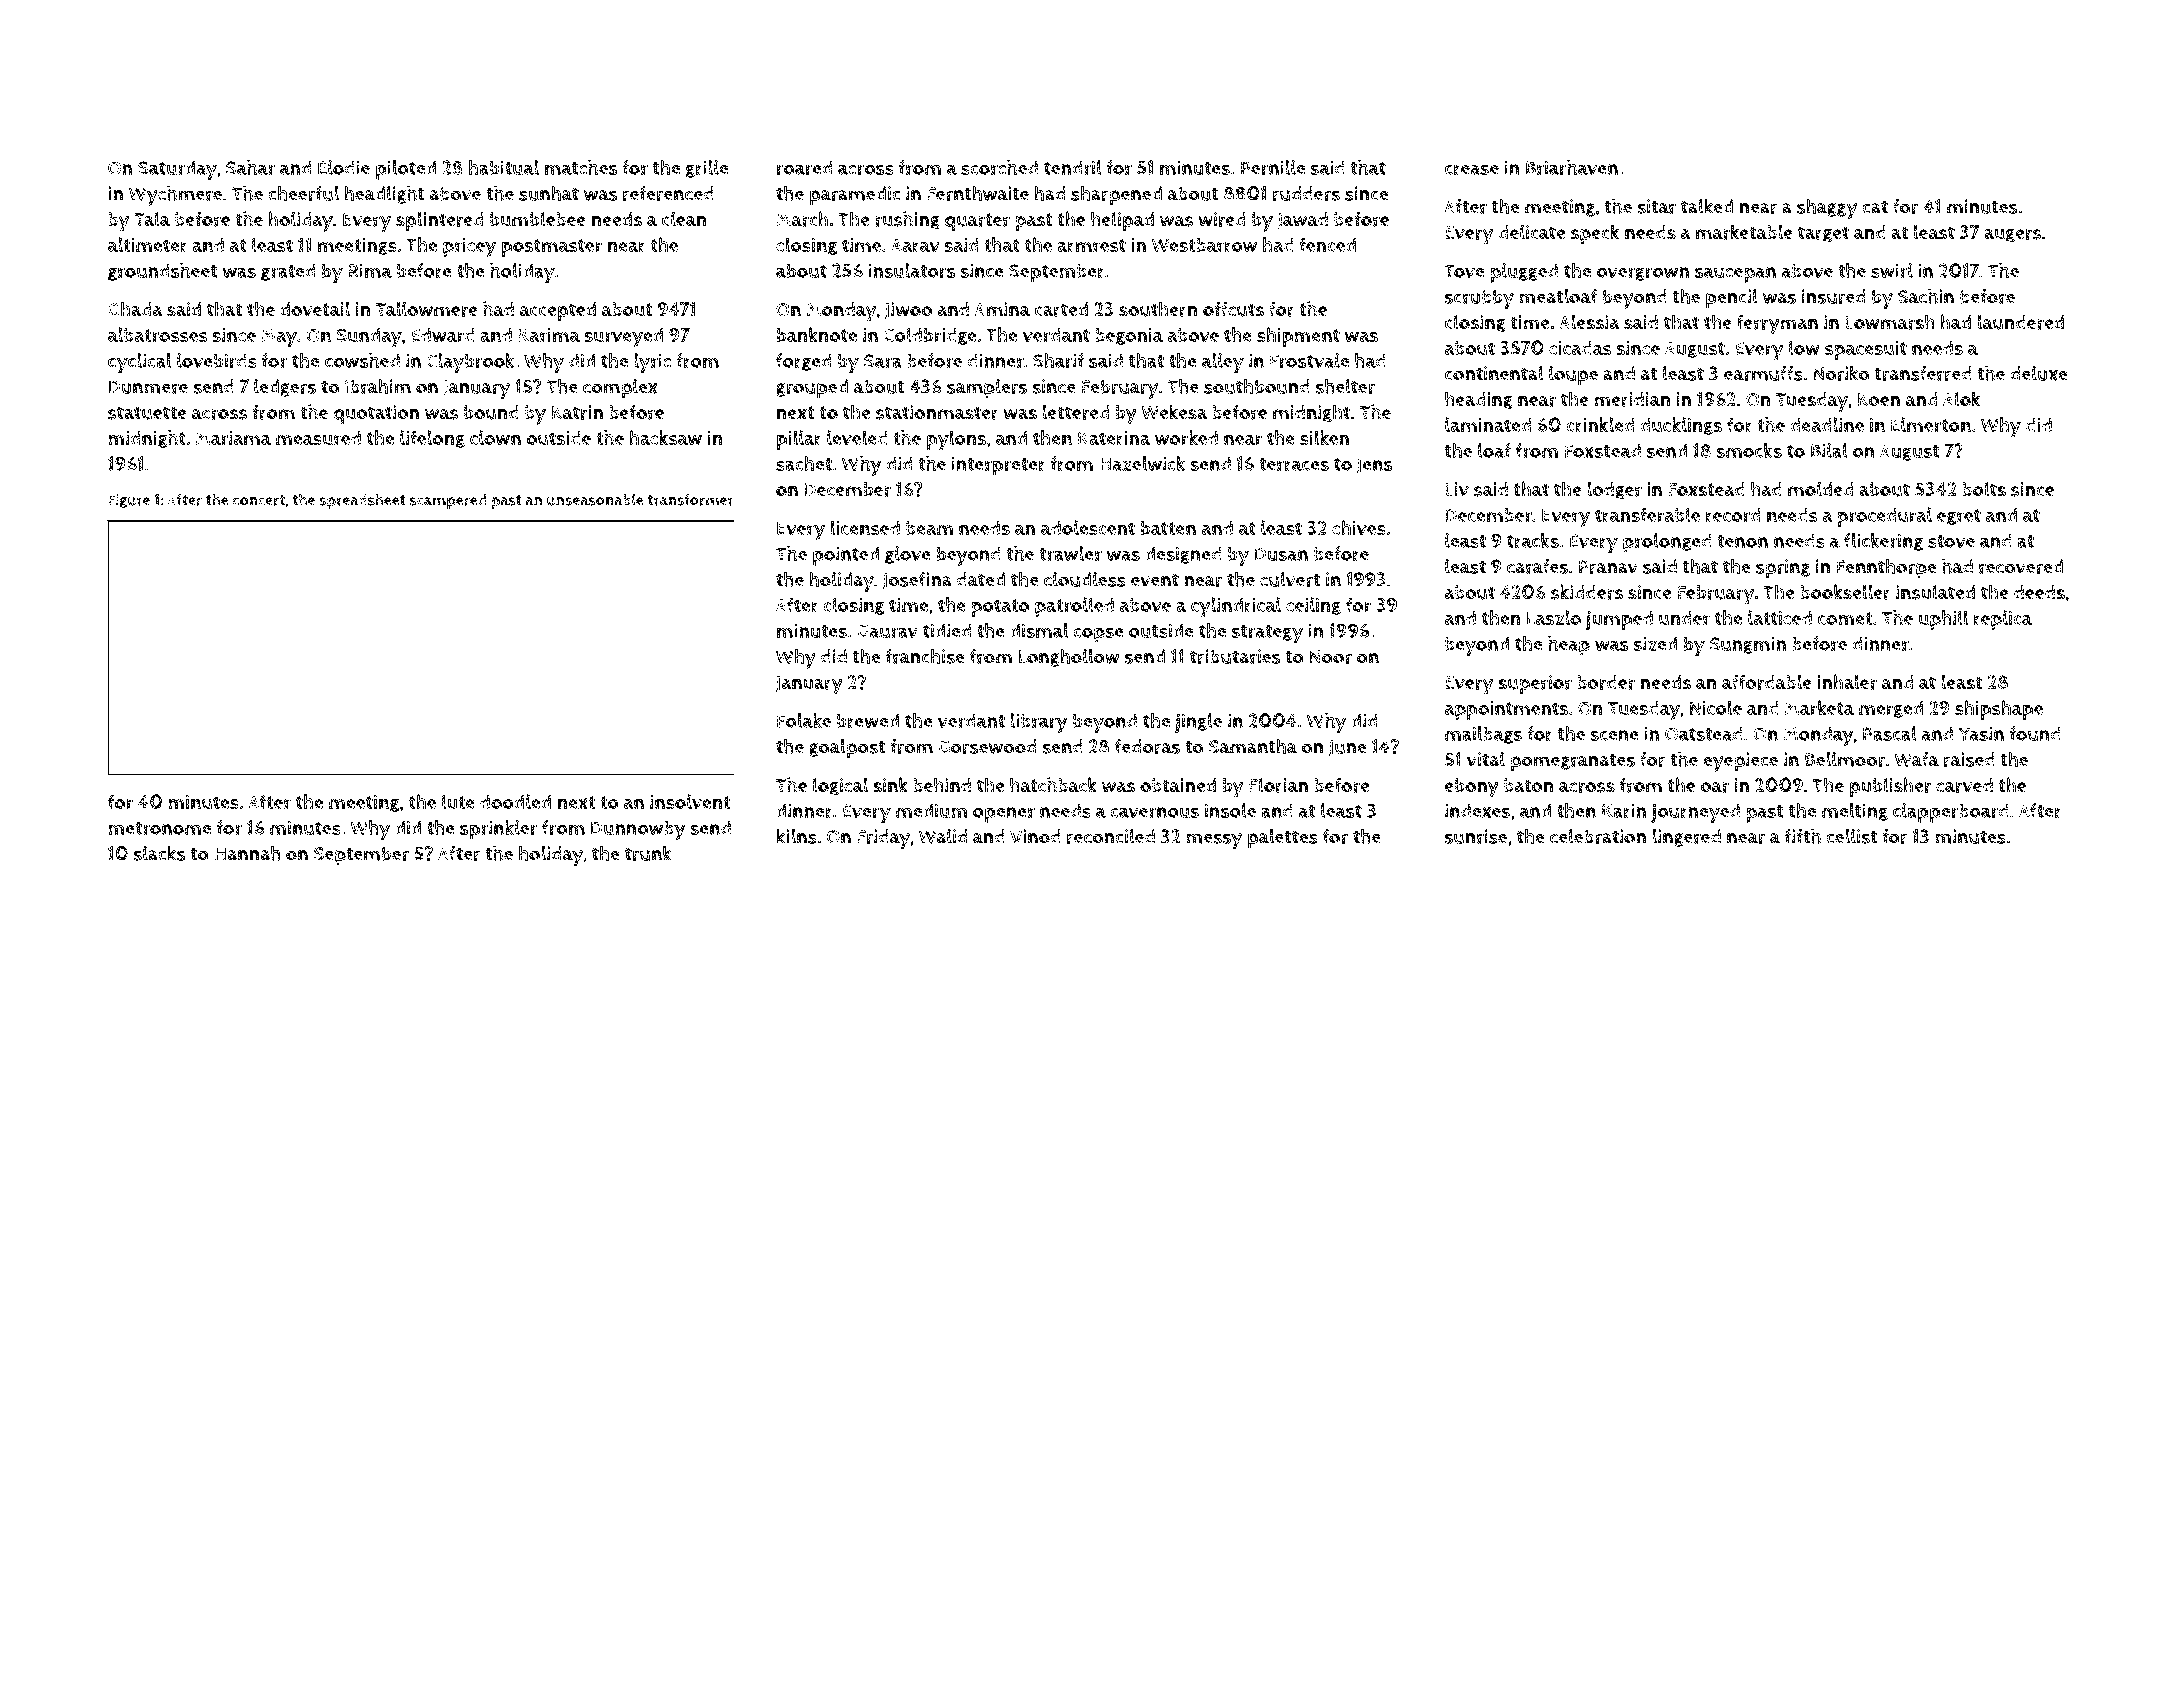 The image size is (2178, 1683). What do you see at coordinates (504, 167) in the document?
I see `habitual` at bounding box center [504, 167].
